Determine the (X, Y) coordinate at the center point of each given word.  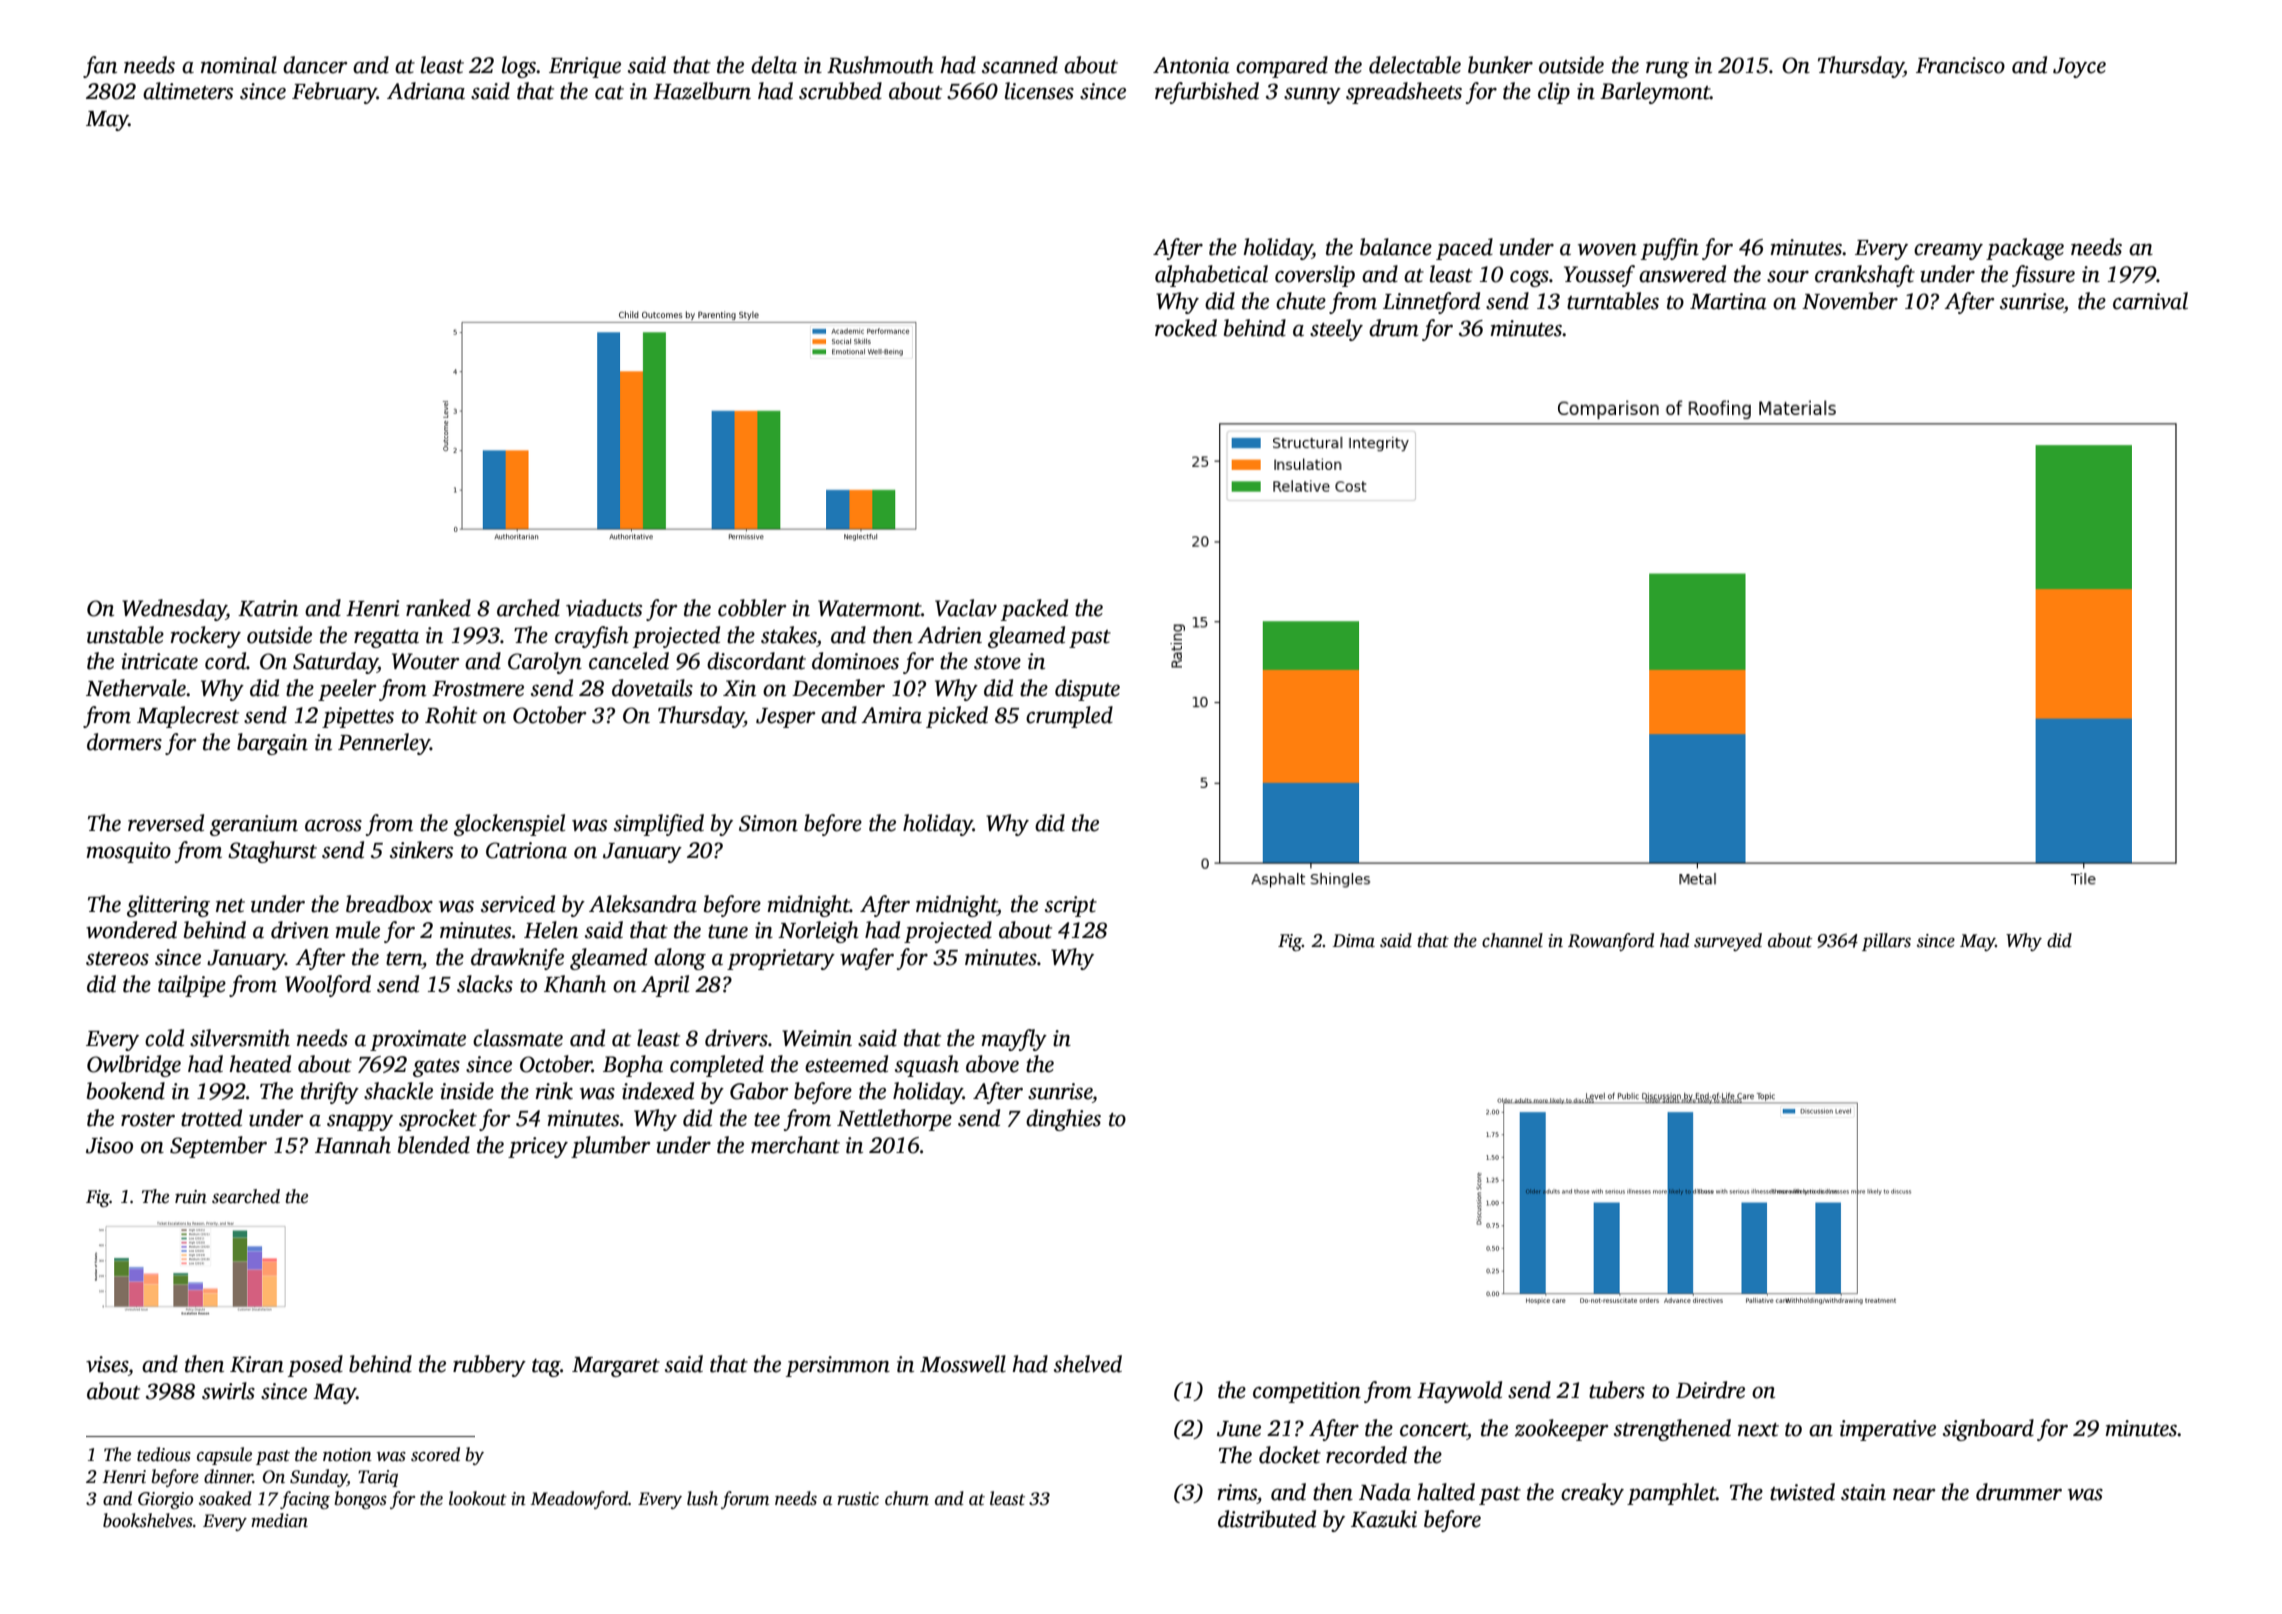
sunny (1312, 95)
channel (1512, 940)
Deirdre (1710, 1390)
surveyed (1728, 942)
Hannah (353, 1145)
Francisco (1960, 65)
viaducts (604, 608)
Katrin (268, 608)
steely (1336, 330)
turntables (1613, 301)
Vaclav (966, 608)
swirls (228, 1391)
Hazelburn (702, 91)
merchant (795, 1145)
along (680, 959)
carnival (2150, 301)
